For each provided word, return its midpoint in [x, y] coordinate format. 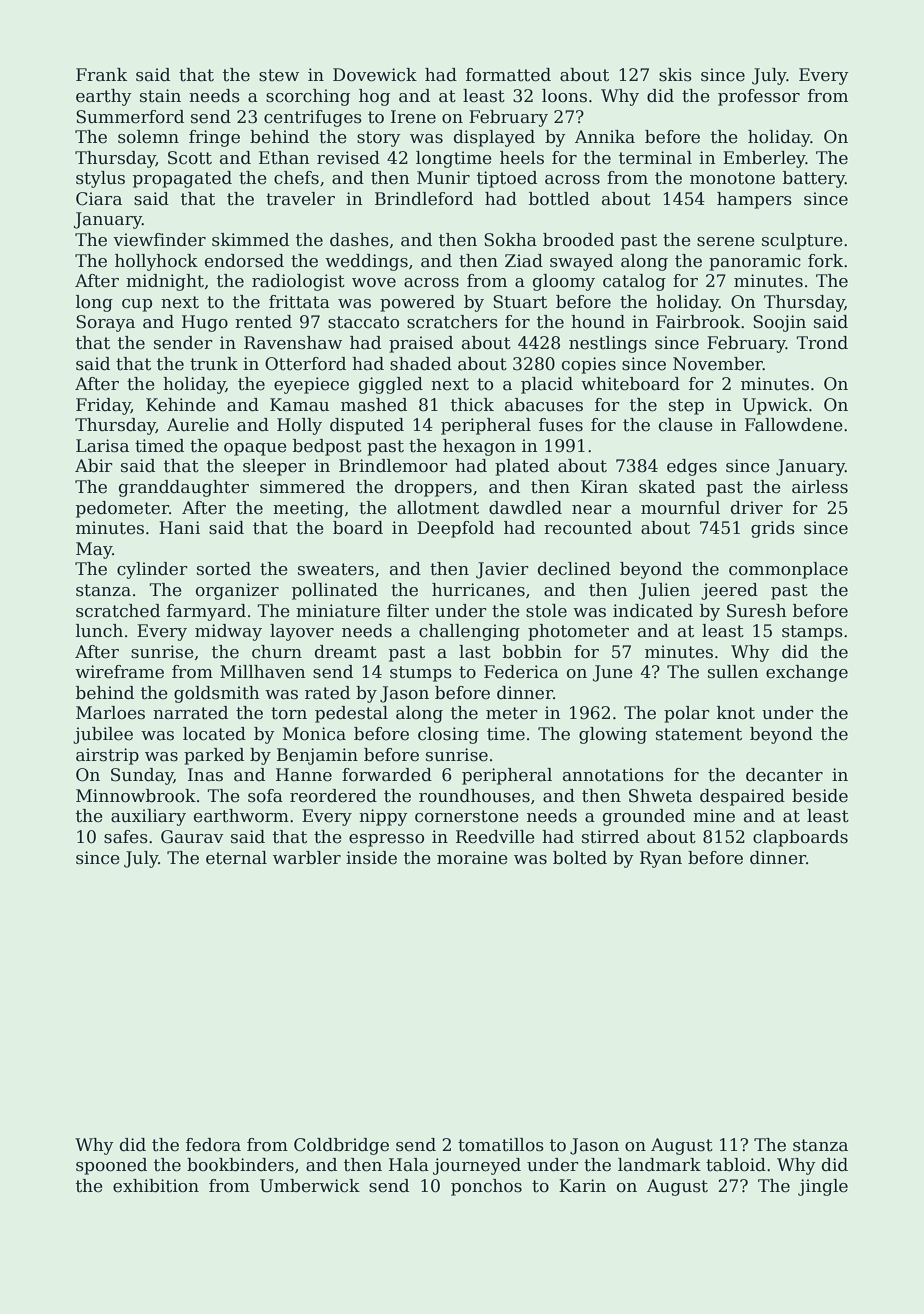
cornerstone [467, 816]
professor [759, 97]
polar [687, 714]
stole [546, 611]
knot [736, 713]
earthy [104, 97]
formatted [508, 75]
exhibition [156, 1186]
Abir [94, 465]
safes [126, 837]
